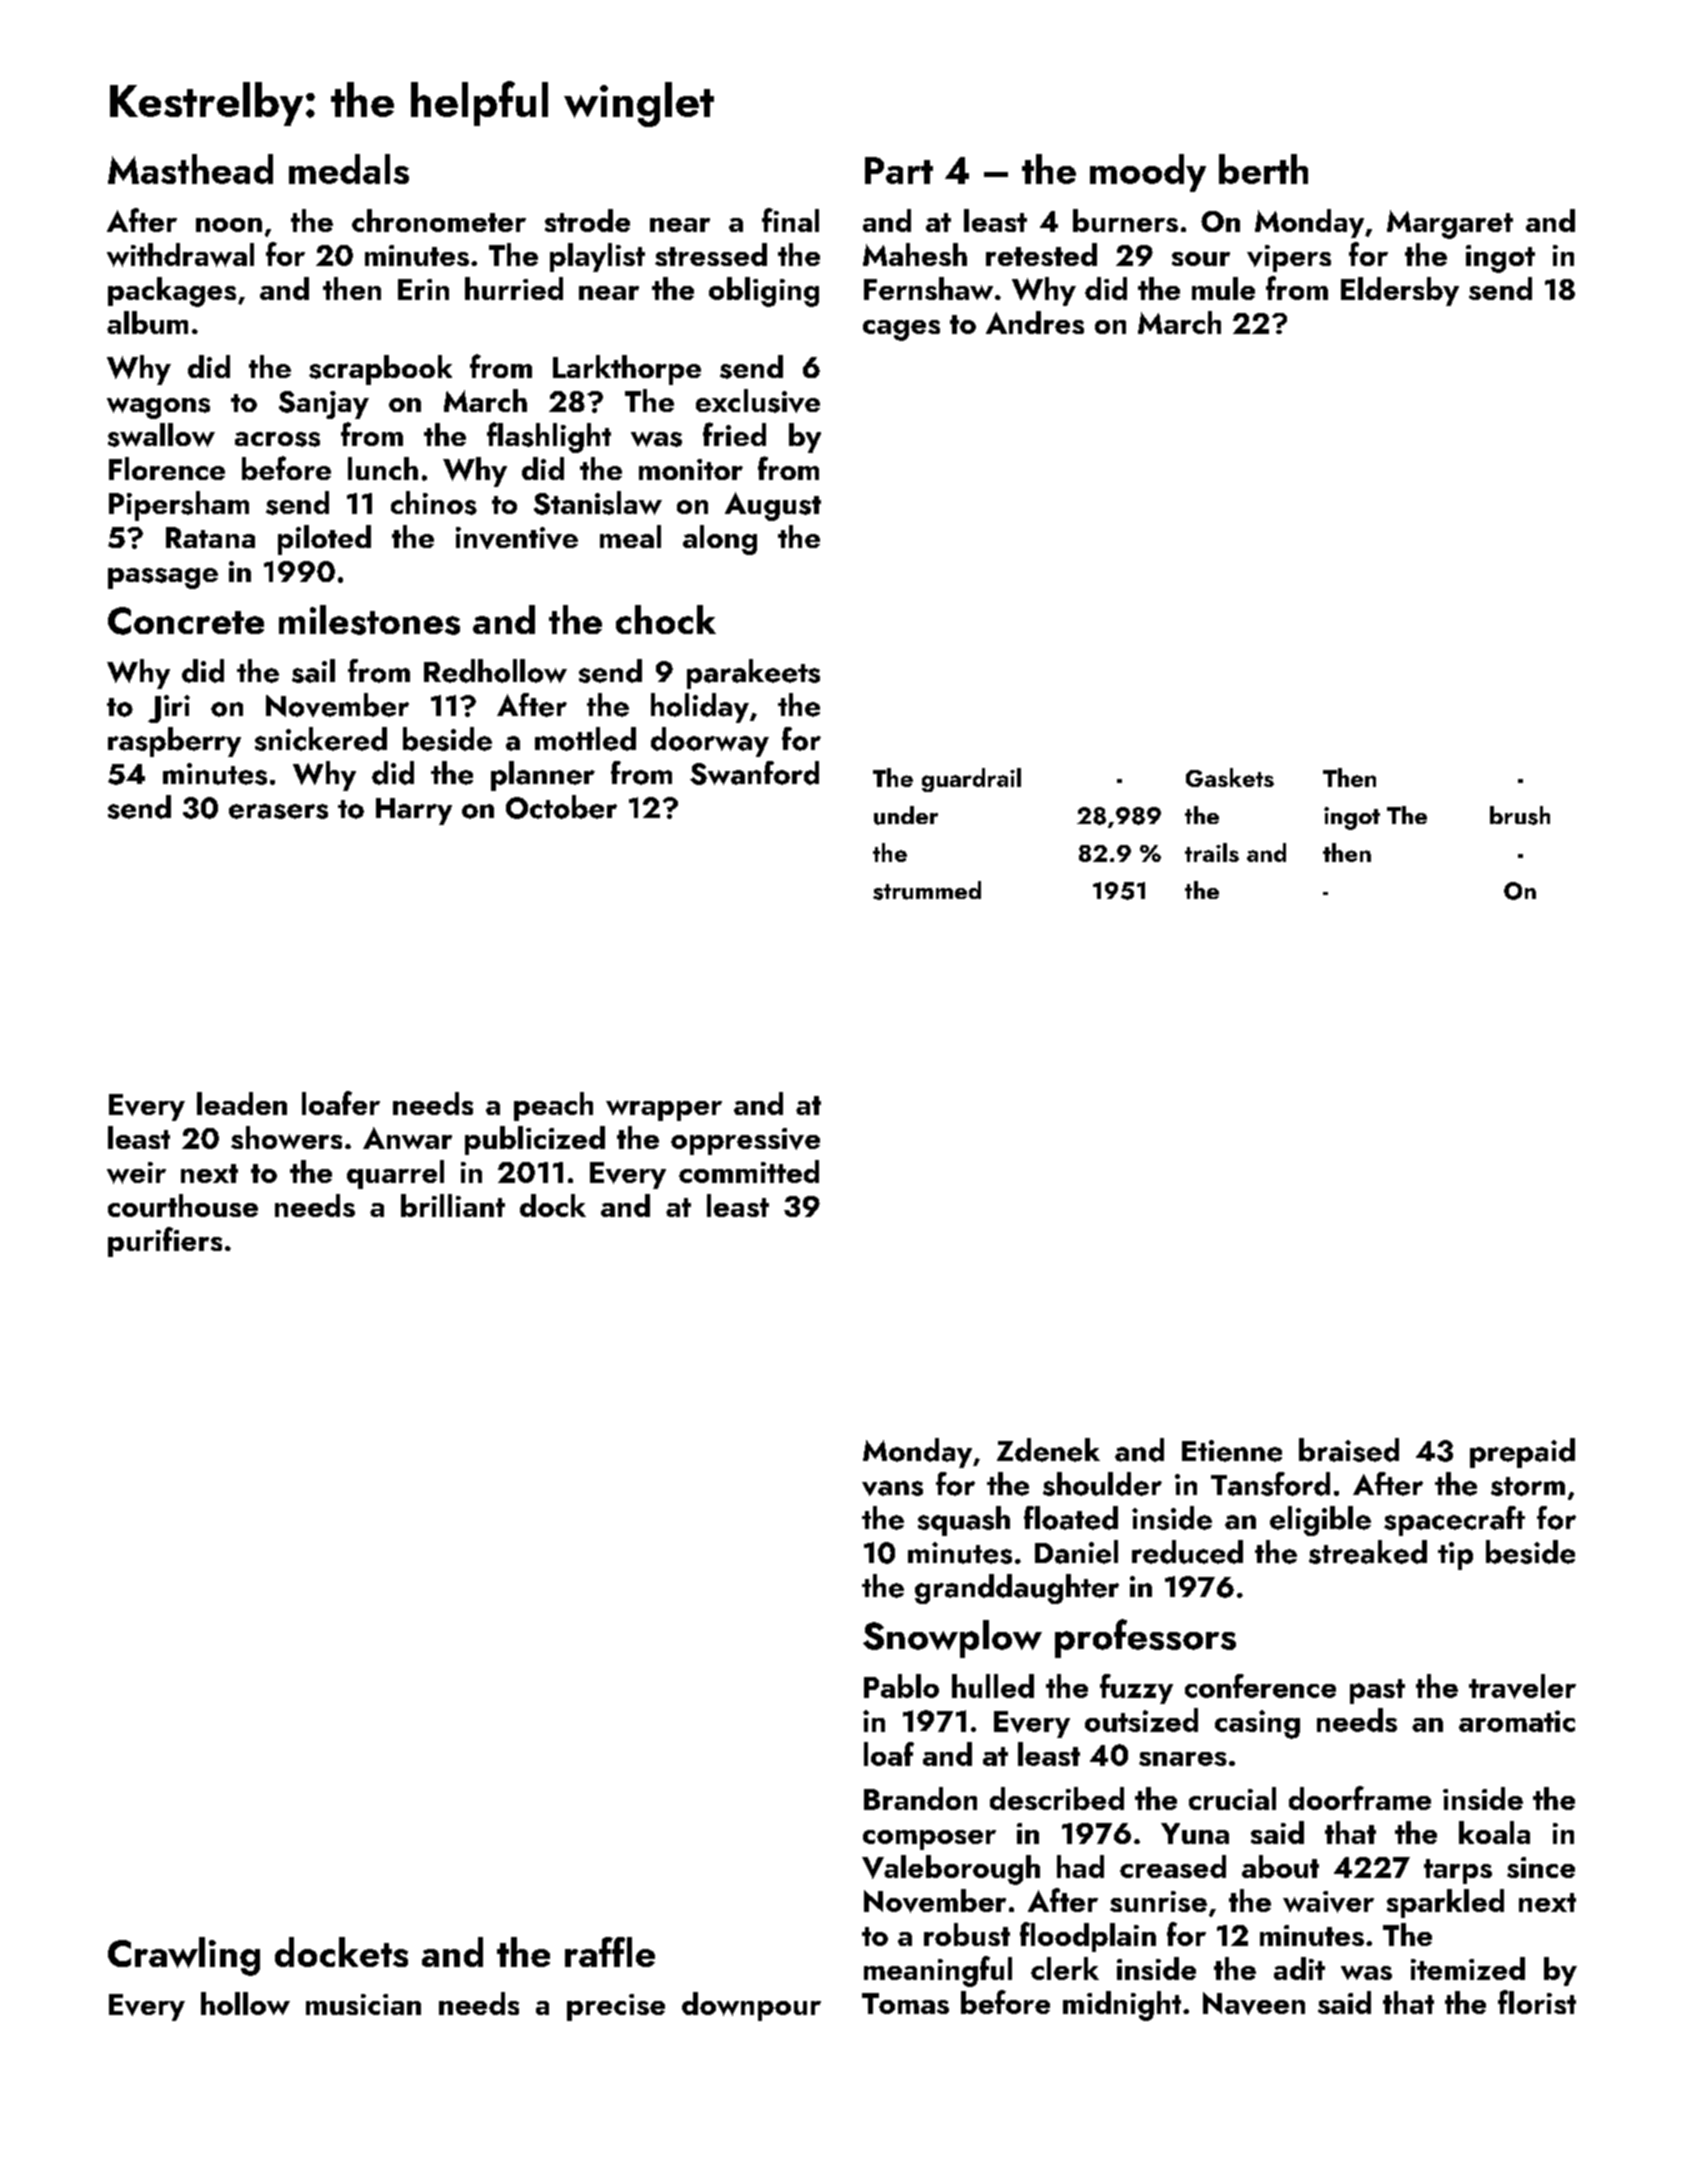 Image resolution: width=1683 pixels, height=2178 pixels. What do you see at coordinates (1450, 224) in the document?
I see `Margaret` at bounding box center [1450, 224].
